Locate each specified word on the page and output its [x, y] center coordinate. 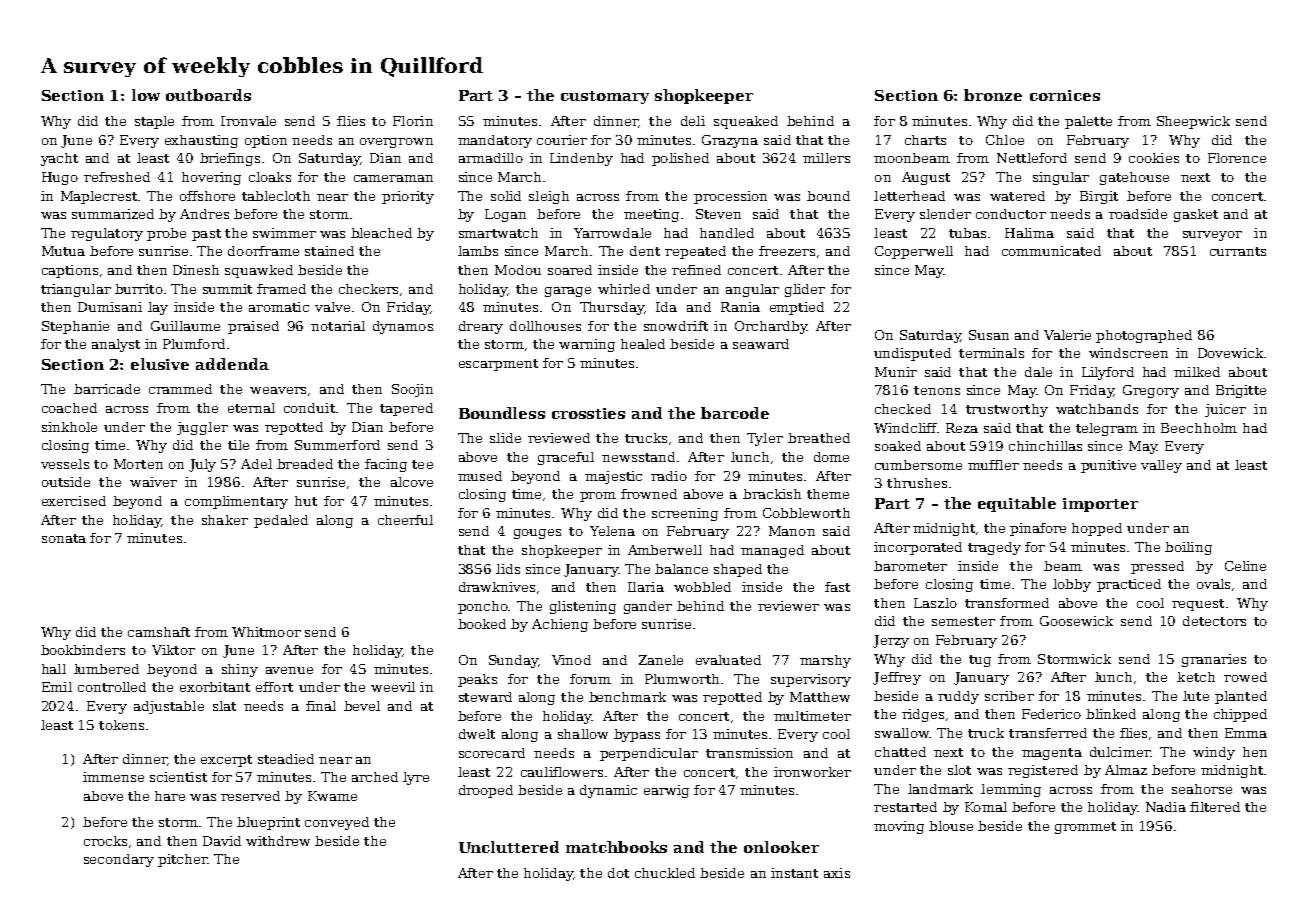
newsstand [638, 457]
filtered [1215, 807]
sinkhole [69, 427]
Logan [505, 215]
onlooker [781, 847]
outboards [208, 95]
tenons [937, 390]
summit [227, 289]
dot [618, 873]
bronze [993, 95]
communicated [1051, 251]
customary [605, 97]
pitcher [182, 860]
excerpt [226, 761]
